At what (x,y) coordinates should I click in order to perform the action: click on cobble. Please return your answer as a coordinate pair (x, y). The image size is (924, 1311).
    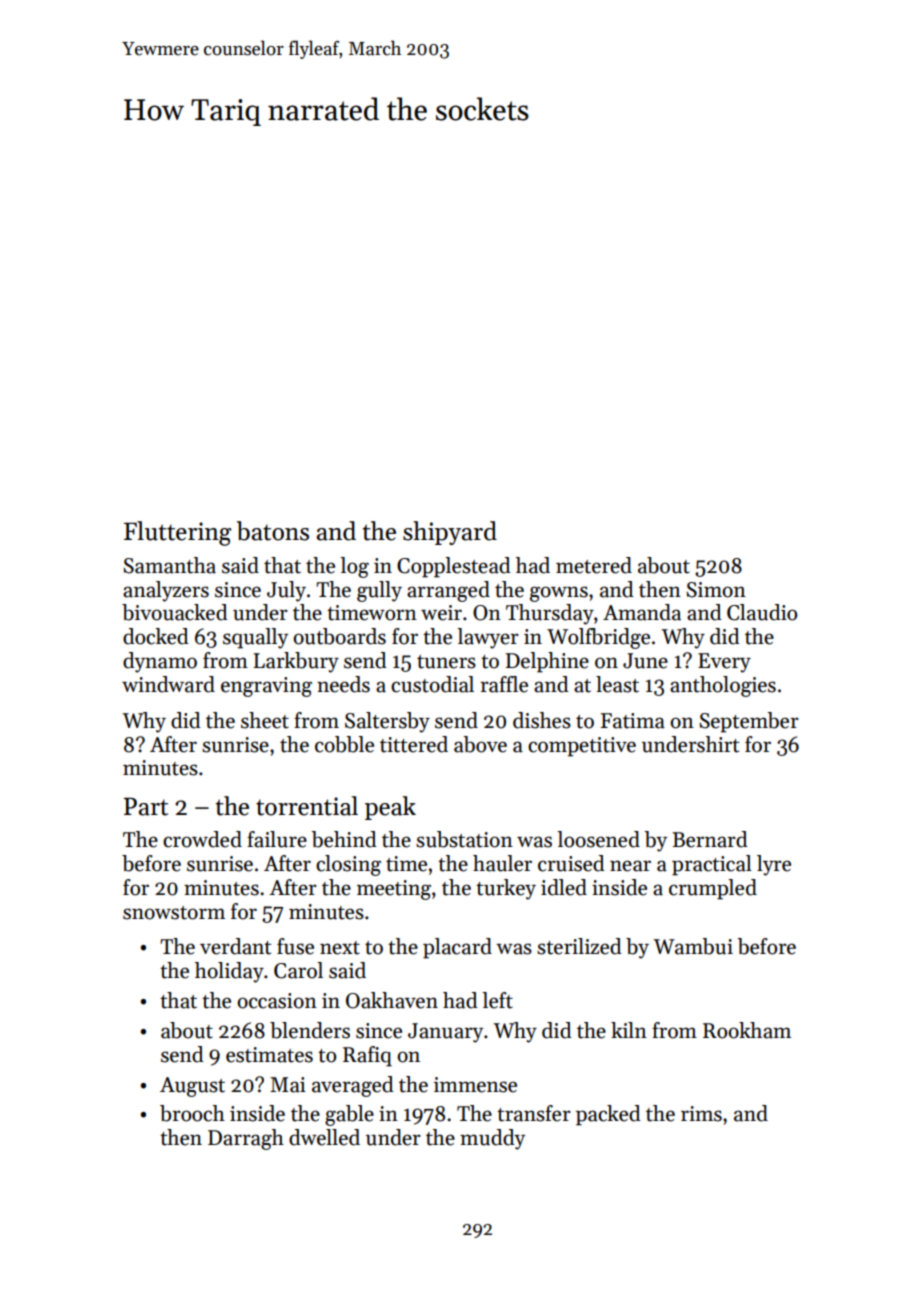
    Looking at the image, I should click on (344, 744).
